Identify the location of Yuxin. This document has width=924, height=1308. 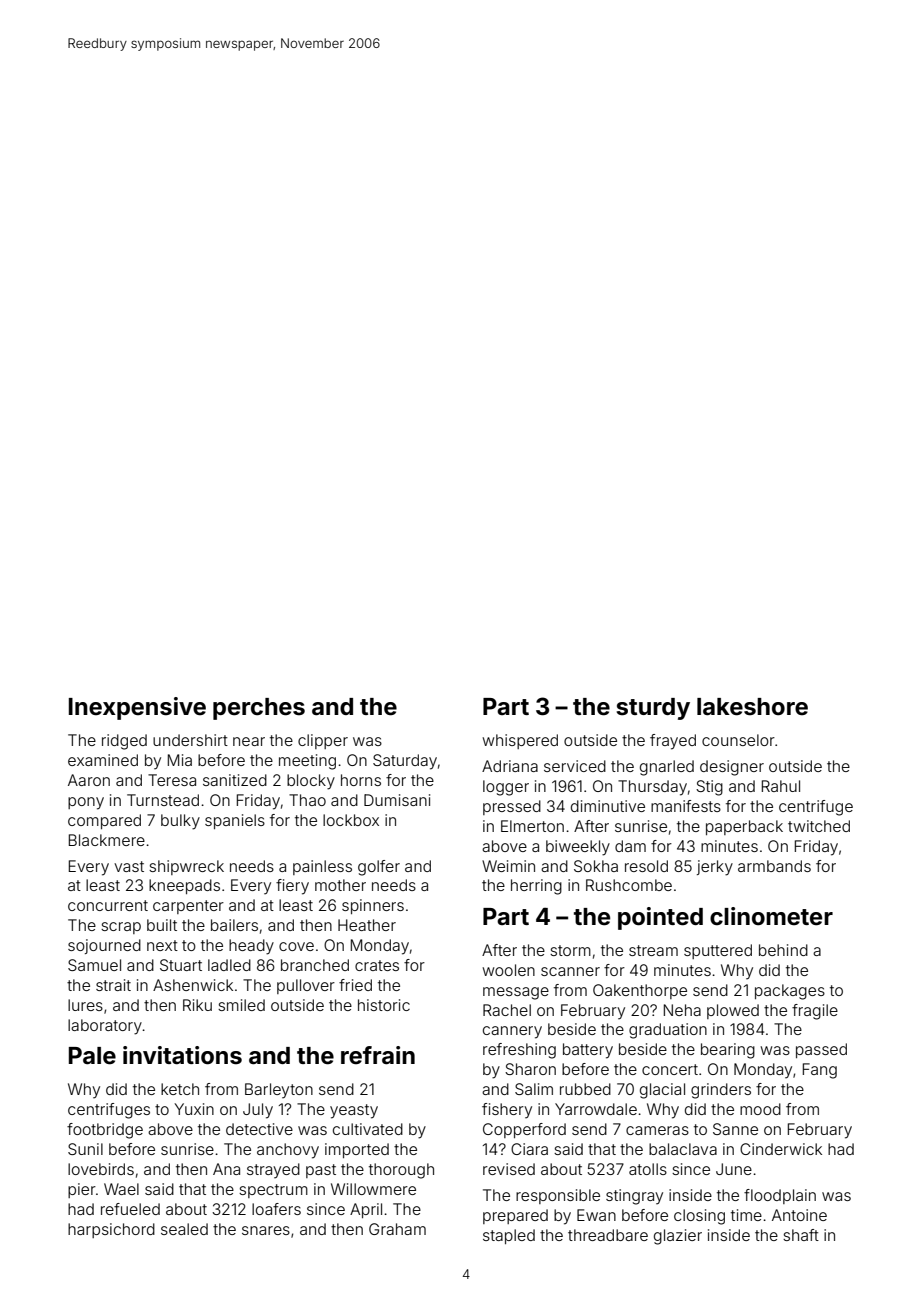
(194, 1109).
